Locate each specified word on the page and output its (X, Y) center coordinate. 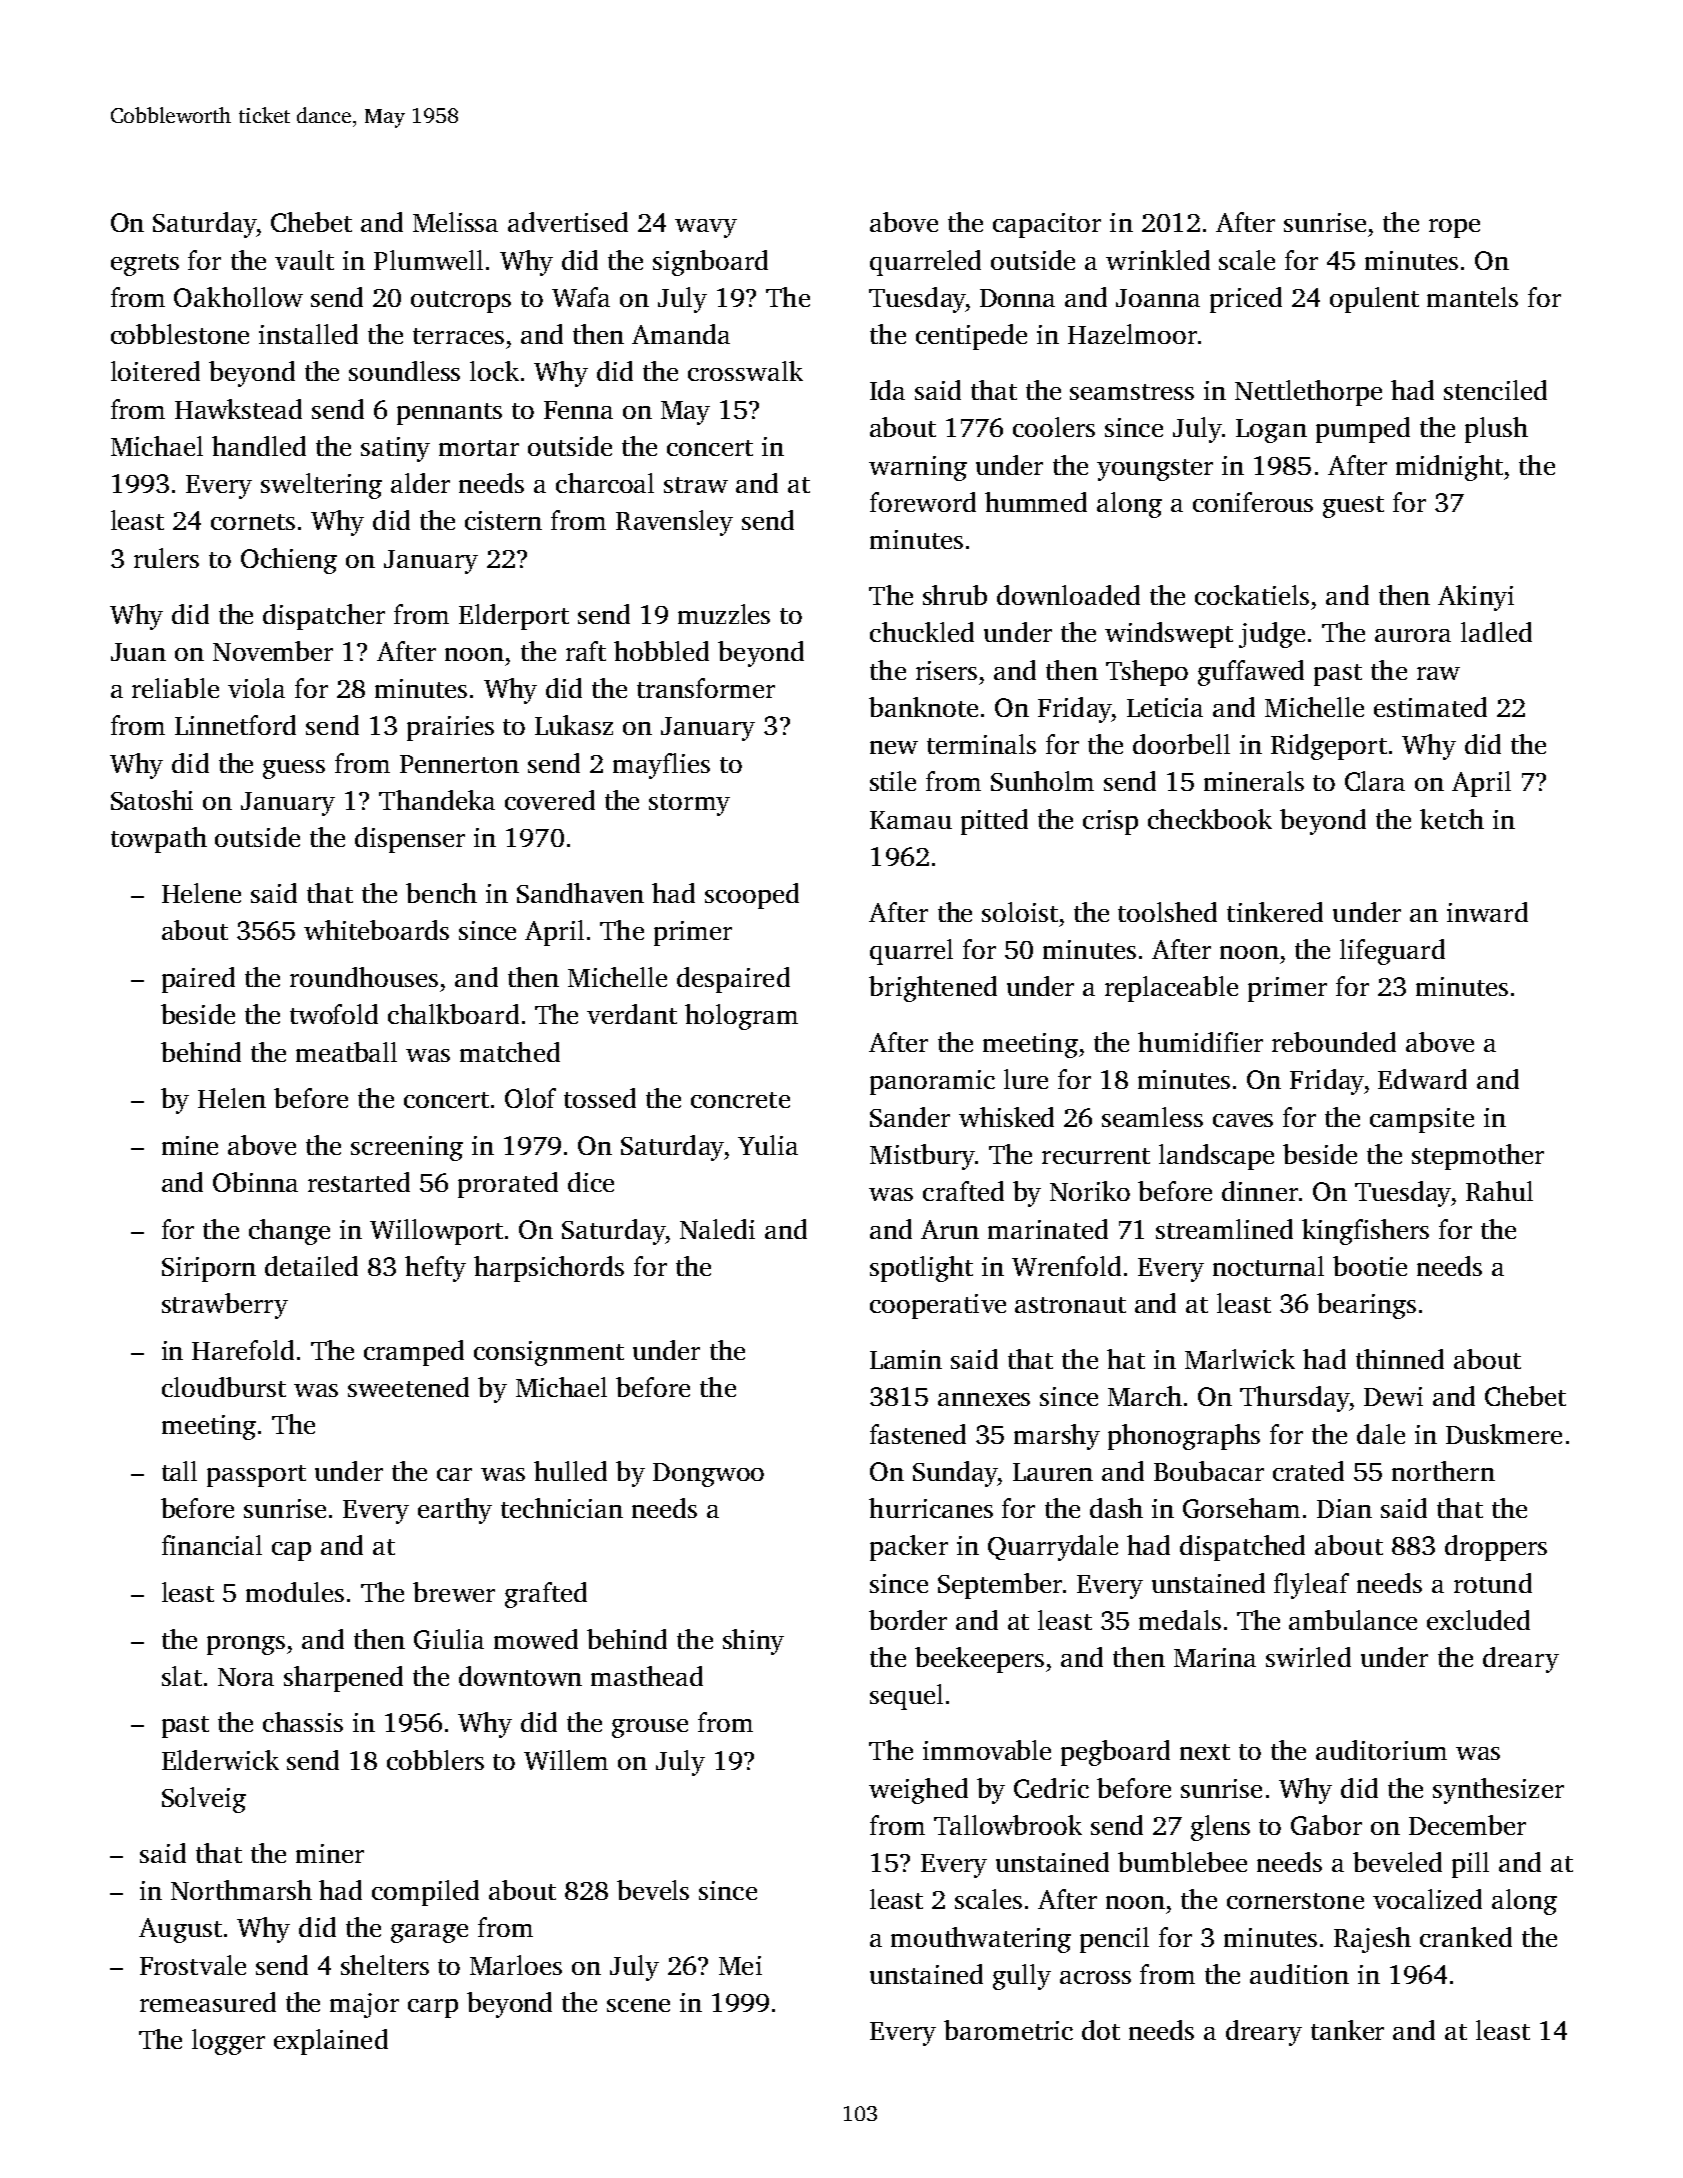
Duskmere (1504, 1434)
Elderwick (220, 1760)
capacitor (1047, 225)
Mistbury (922, 1157)
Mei (740, 1965)
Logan (1271, 431)
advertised (568, 222)
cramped (414, 1353)
